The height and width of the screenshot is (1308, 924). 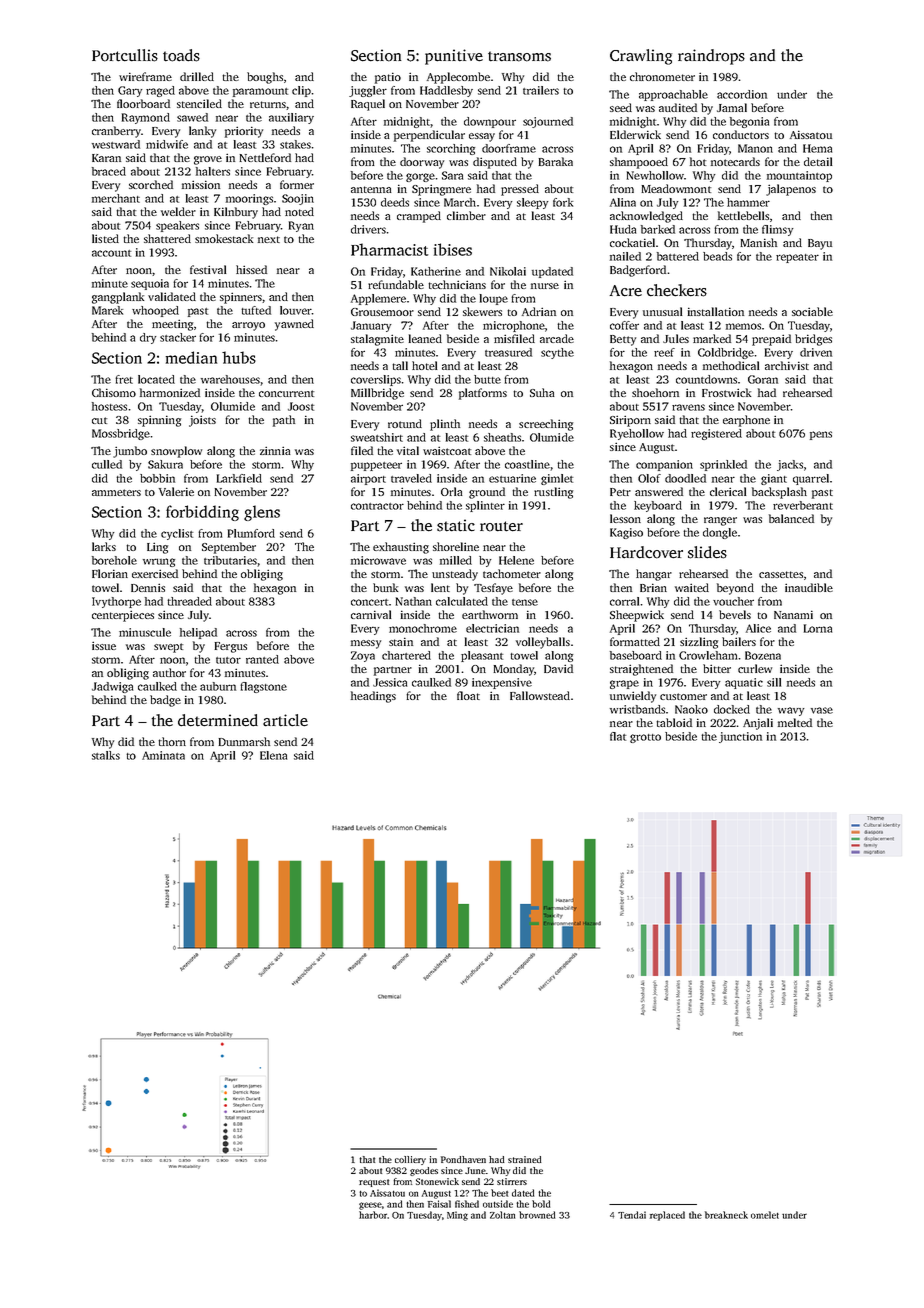 I want to click on Orla, so click(x=452, y=491).
